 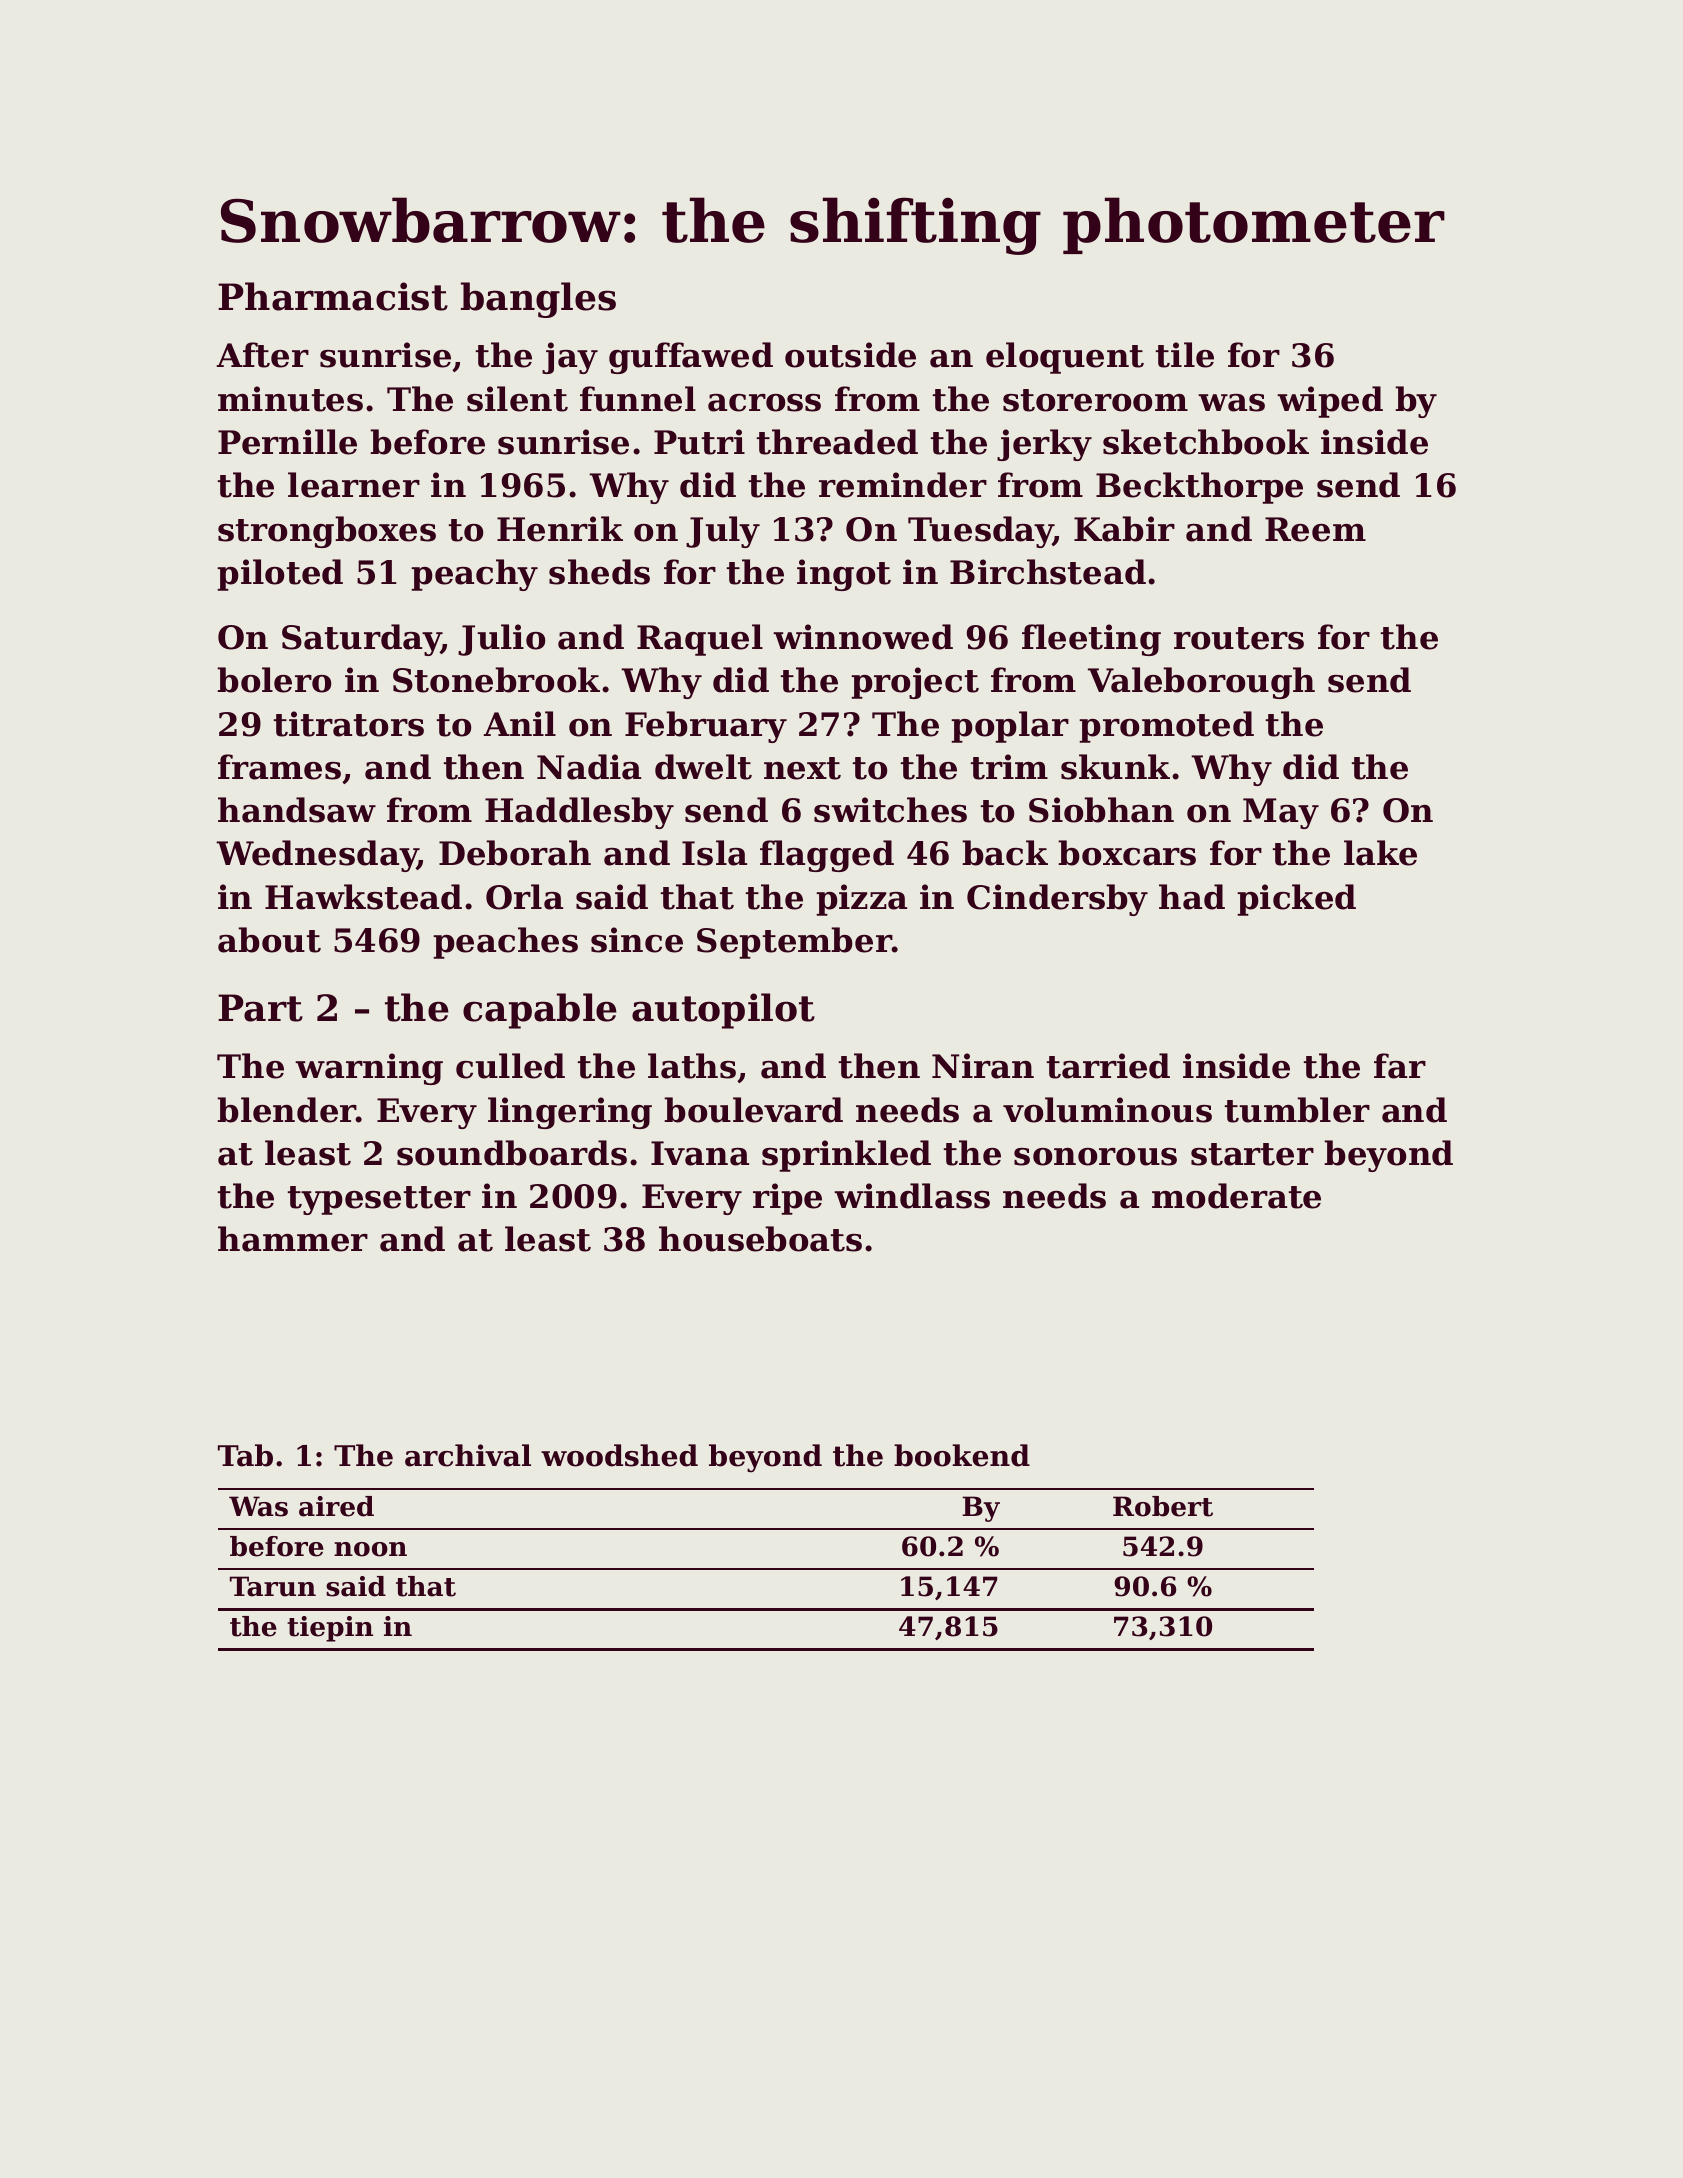 What do you see at coordinates (1297, 1110) in the screenshot?
I see `tumbler` at bounding box center [1297, 1110].
